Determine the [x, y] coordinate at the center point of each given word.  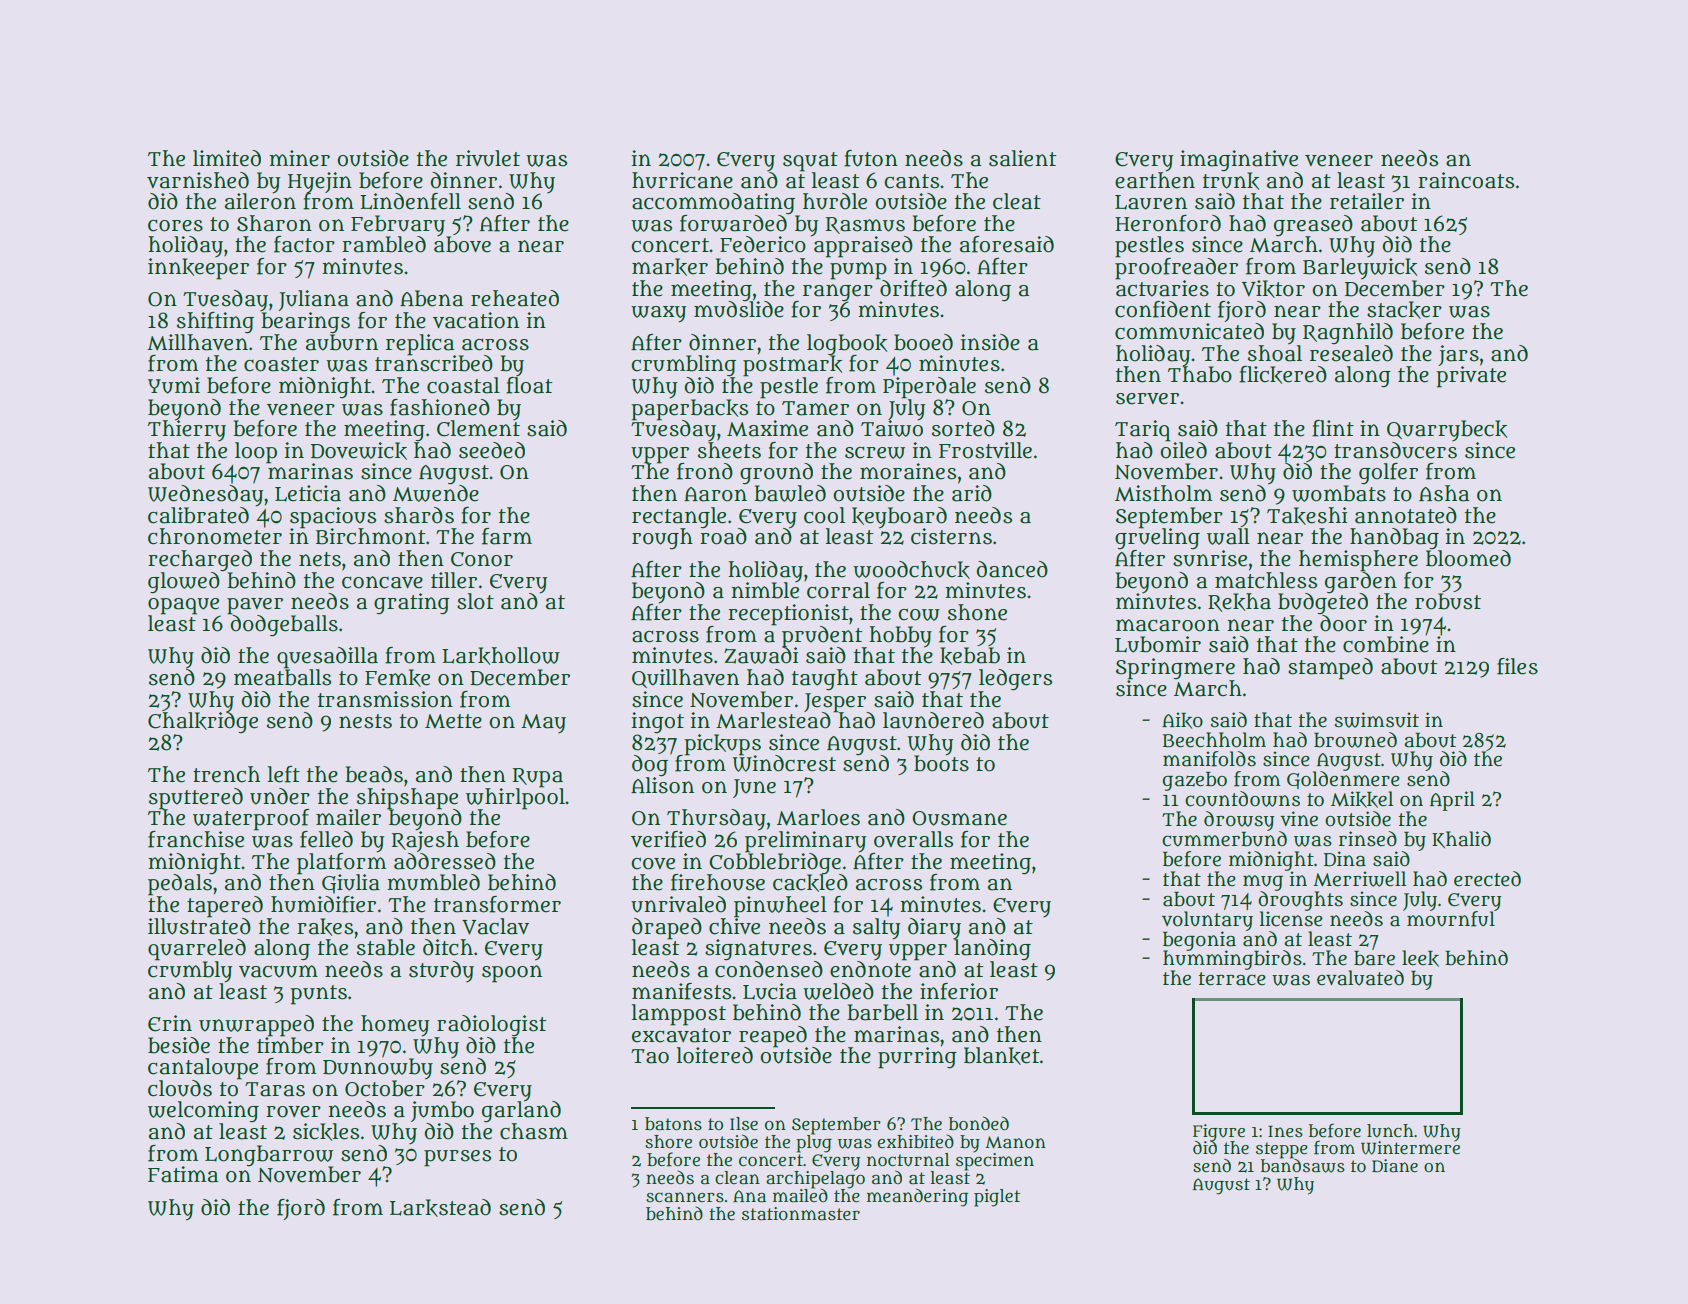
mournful [1451, 919]
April [1452, 801]
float [529, 385]
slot [475, 601]
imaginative [1239, 160]
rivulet [488, 158]
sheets [729, 450]
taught [825, 679]
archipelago [815, 1179]
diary [934, 928]
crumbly [190, 971]
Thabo [1200, 374]
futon [871, 158]
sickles [326, 1132]
